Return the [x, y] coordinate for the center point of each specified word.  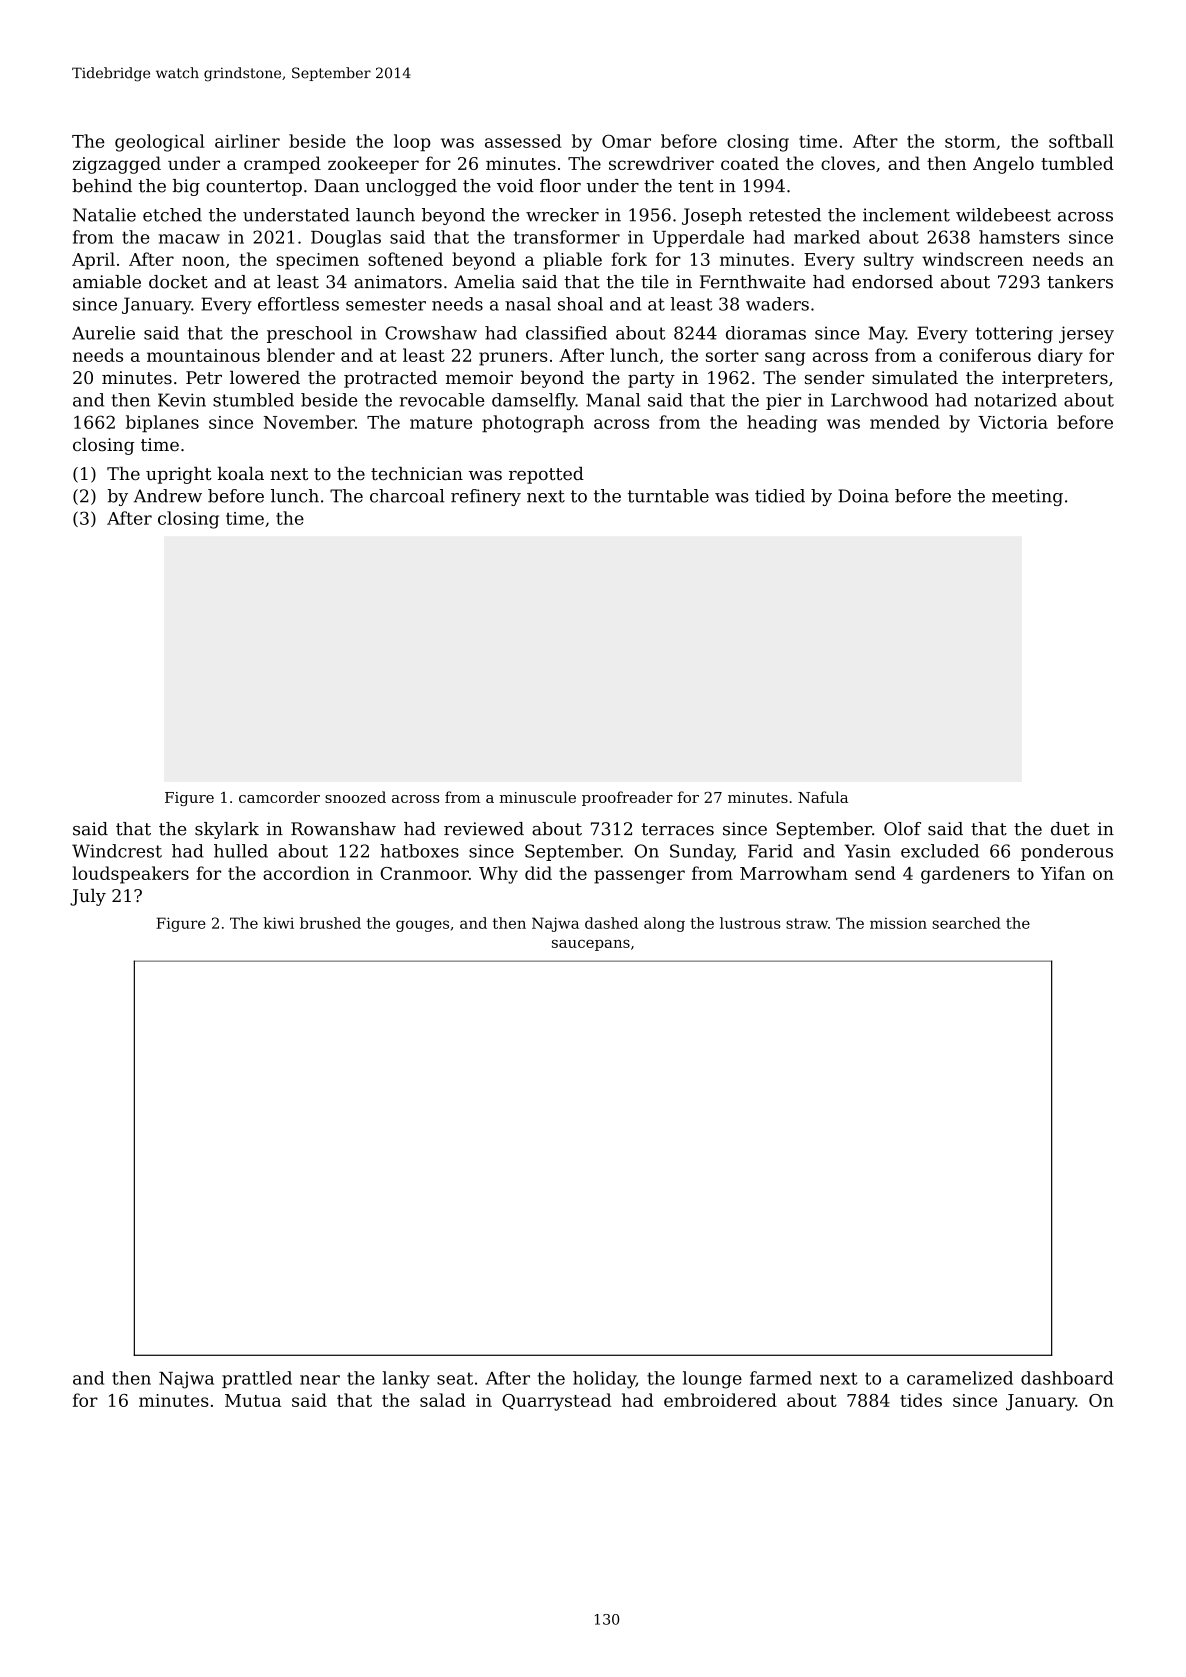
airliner [247, 141]
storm [970, 142]
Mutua [253, 1400]
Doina [863, 496]
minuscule [537, 797]
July [88, 897]
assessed [523, 141]
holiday [604, 1380]
